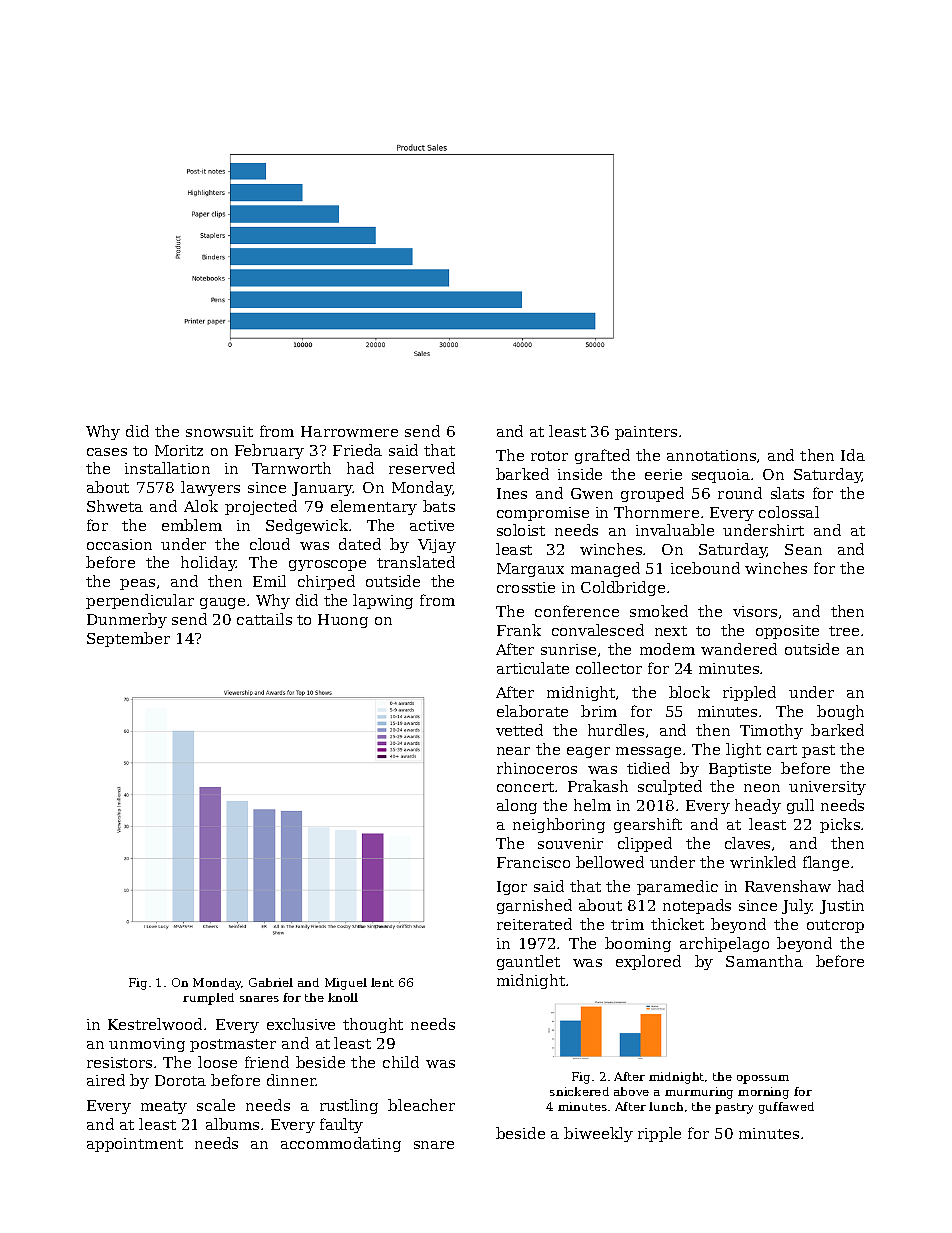  What do you see at coordinates (208, 999) in the screenshot?
I see `rumpled` at bounding box center [208, 999].
